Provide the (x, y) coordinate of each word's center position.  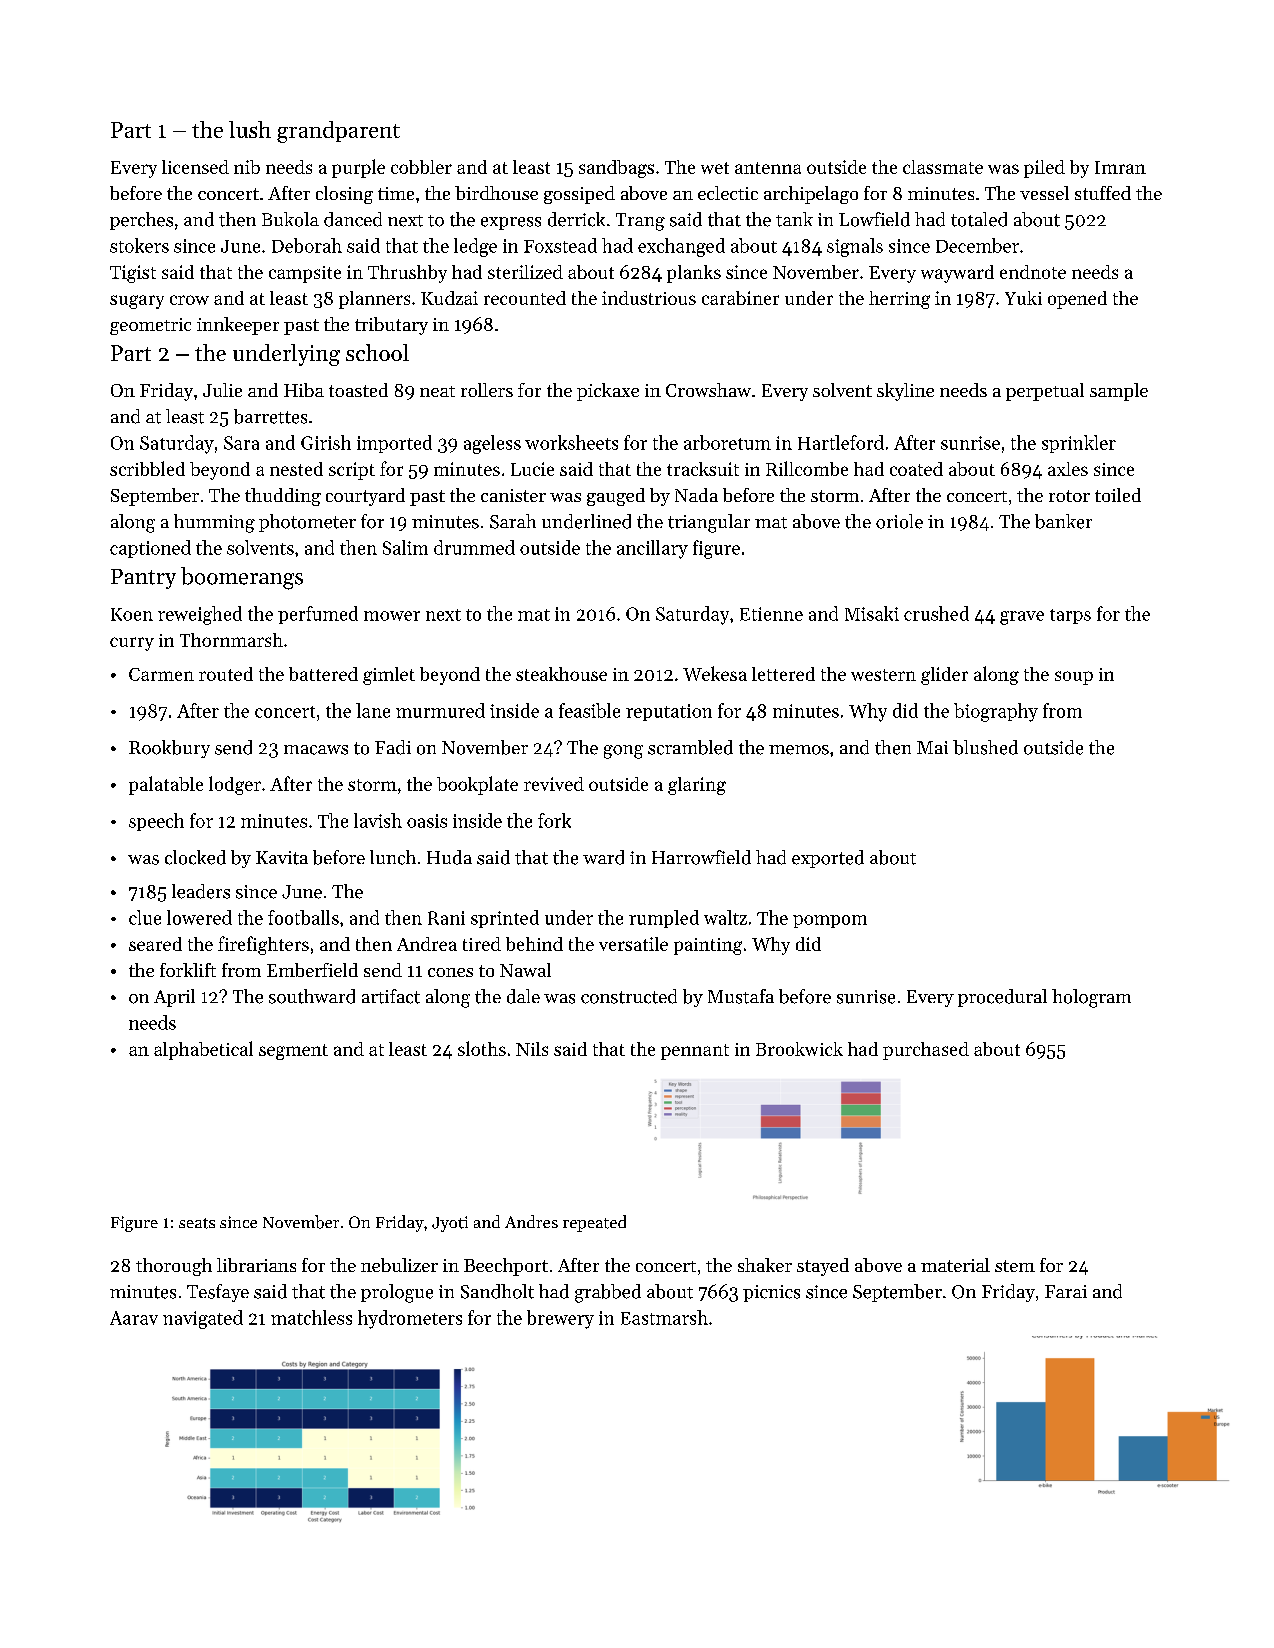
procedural (1002, 998)
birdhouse (496, 193)
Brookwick (799, 1049)
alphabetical (203, 1050)
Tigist (133, 274)
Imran (1120, 167)
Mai (932, 747)
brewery (560, 1319)
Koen (132, 614)
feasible (589, 710)
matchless (311, 1317)
